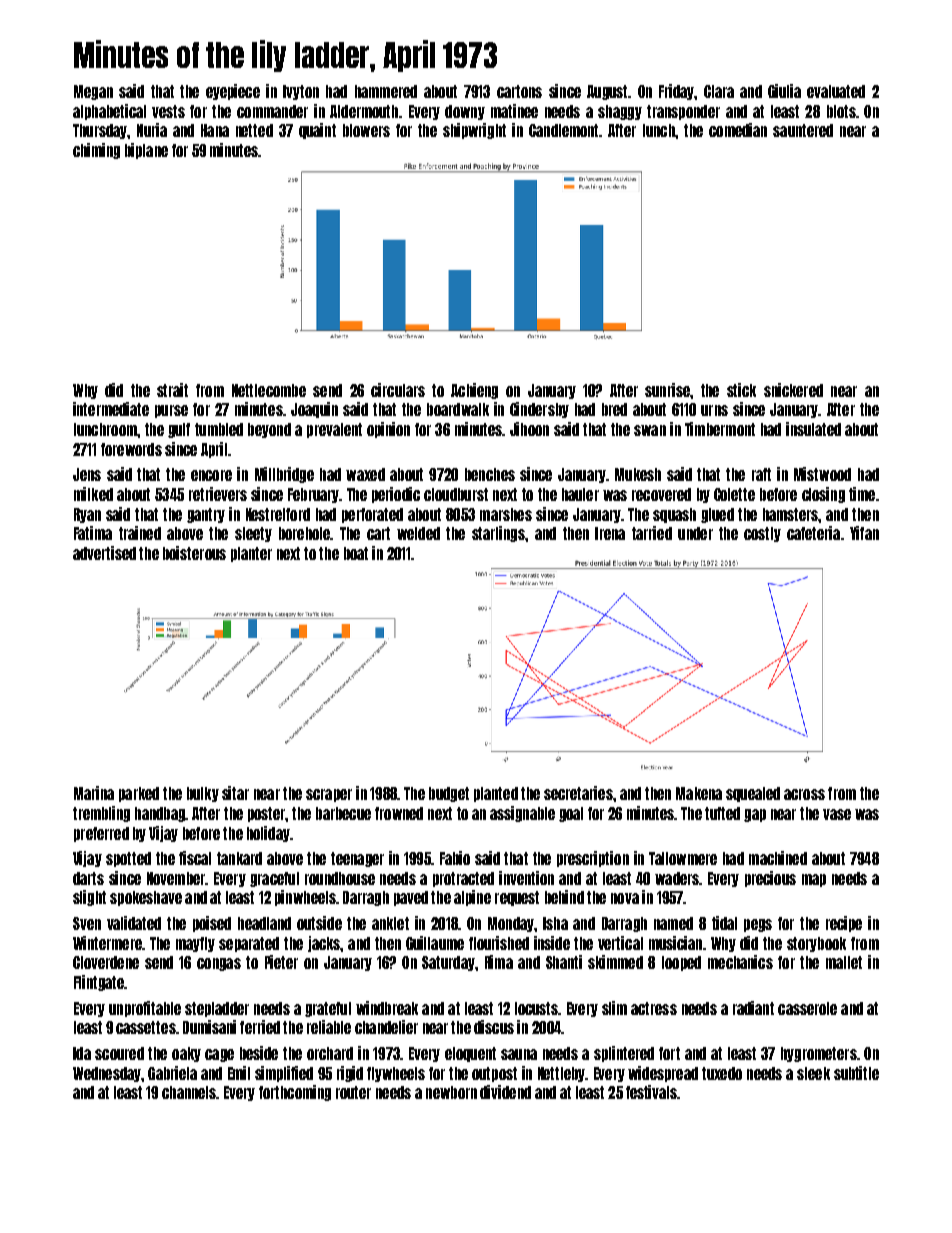  I want to click on vase, so click(837, 814).
